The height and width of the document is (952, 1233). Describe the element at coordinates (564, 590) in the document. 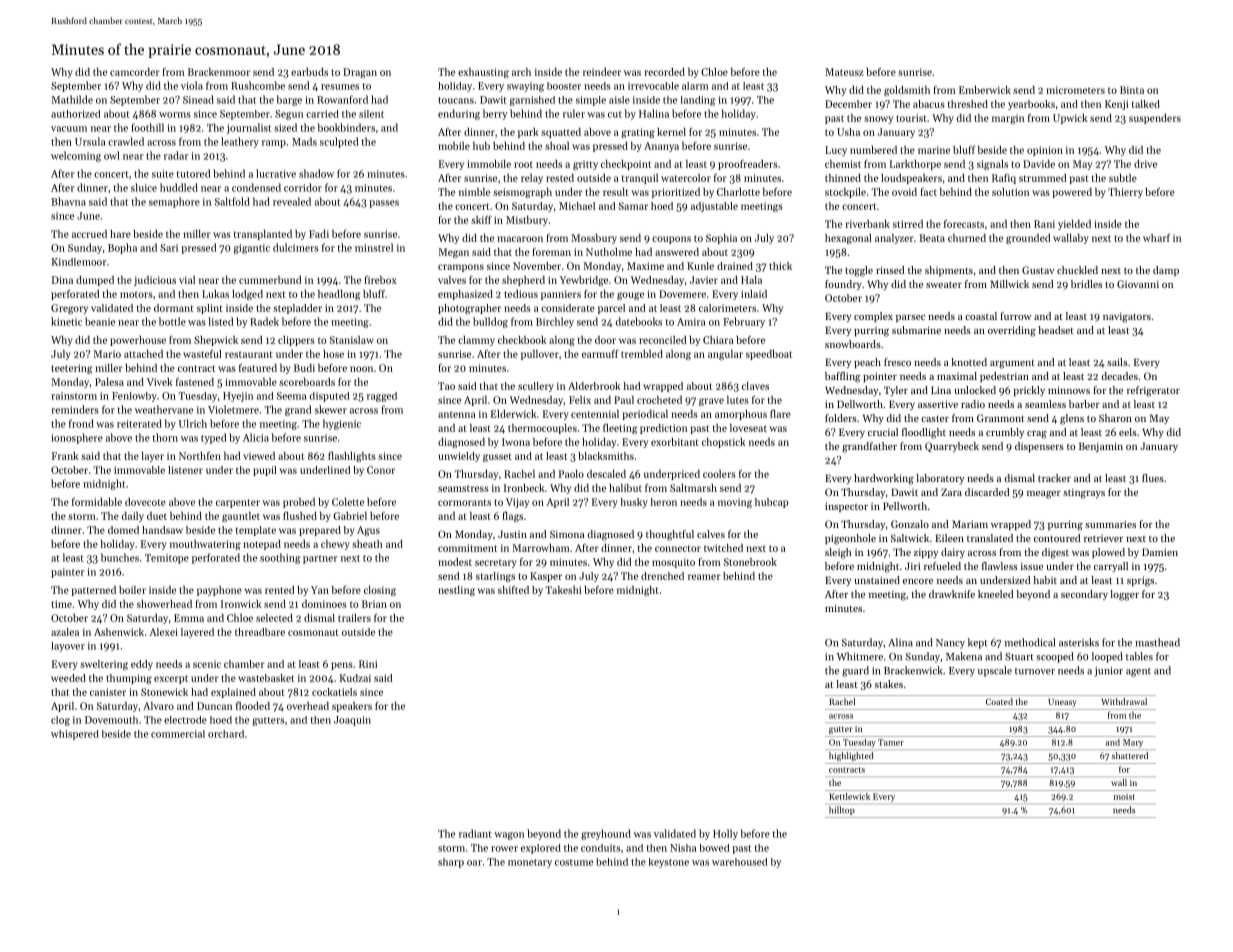

I see `Takeshi` at that location.
